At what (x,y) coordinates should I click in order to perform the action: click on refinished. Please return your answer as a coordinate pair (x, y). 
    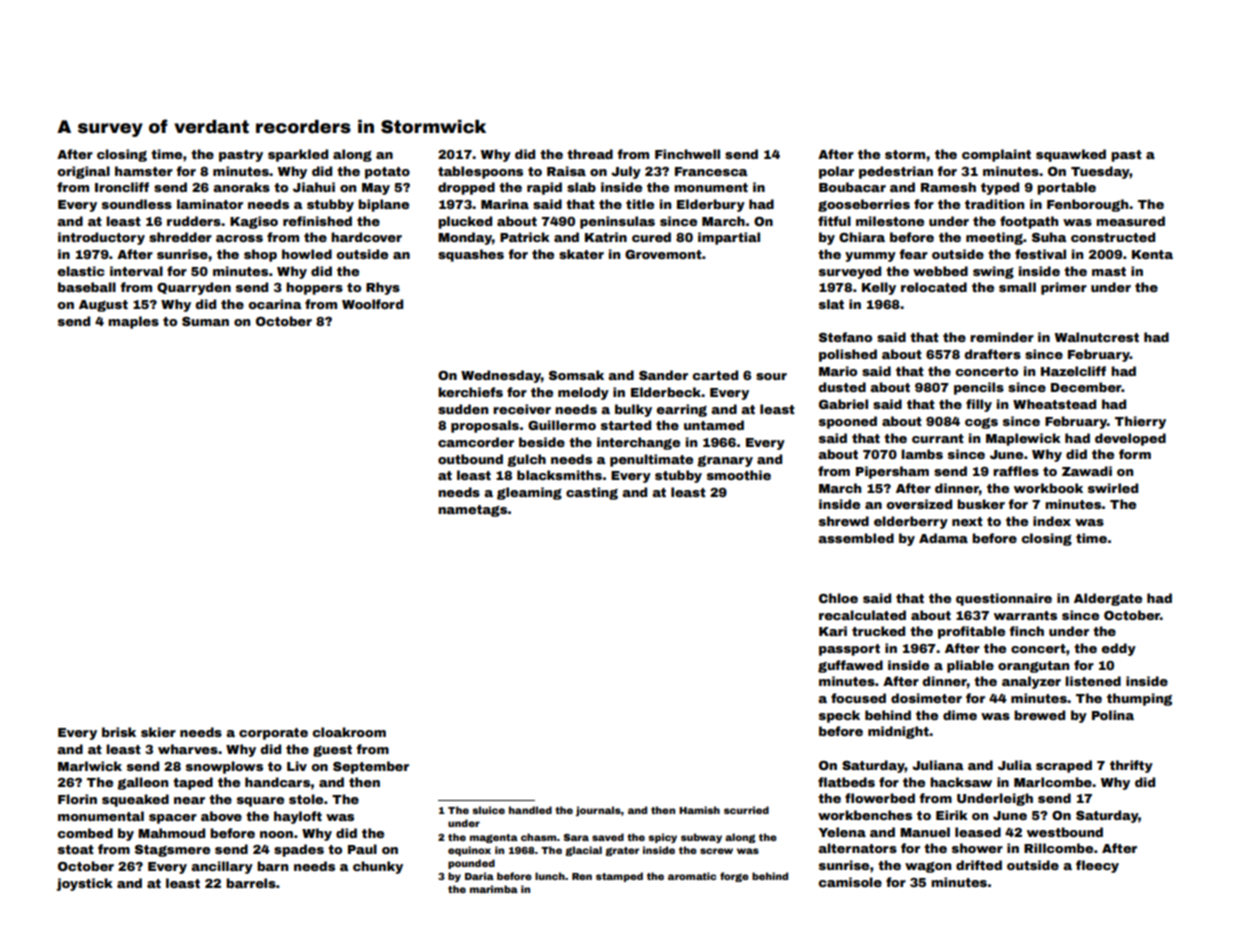
    Looking at the image, I should click on (317, 221).
